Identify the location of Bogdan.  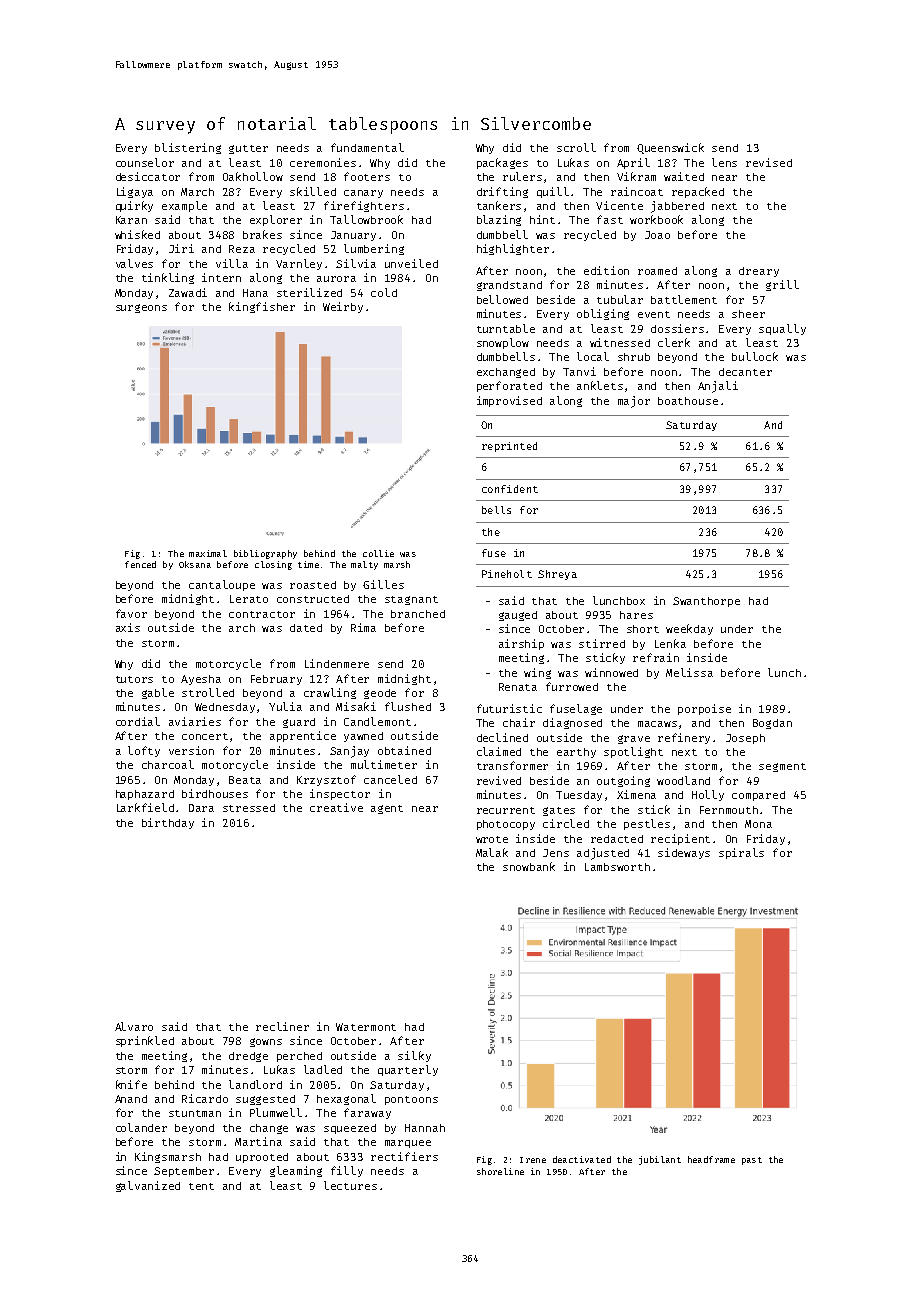
(772, 724).
